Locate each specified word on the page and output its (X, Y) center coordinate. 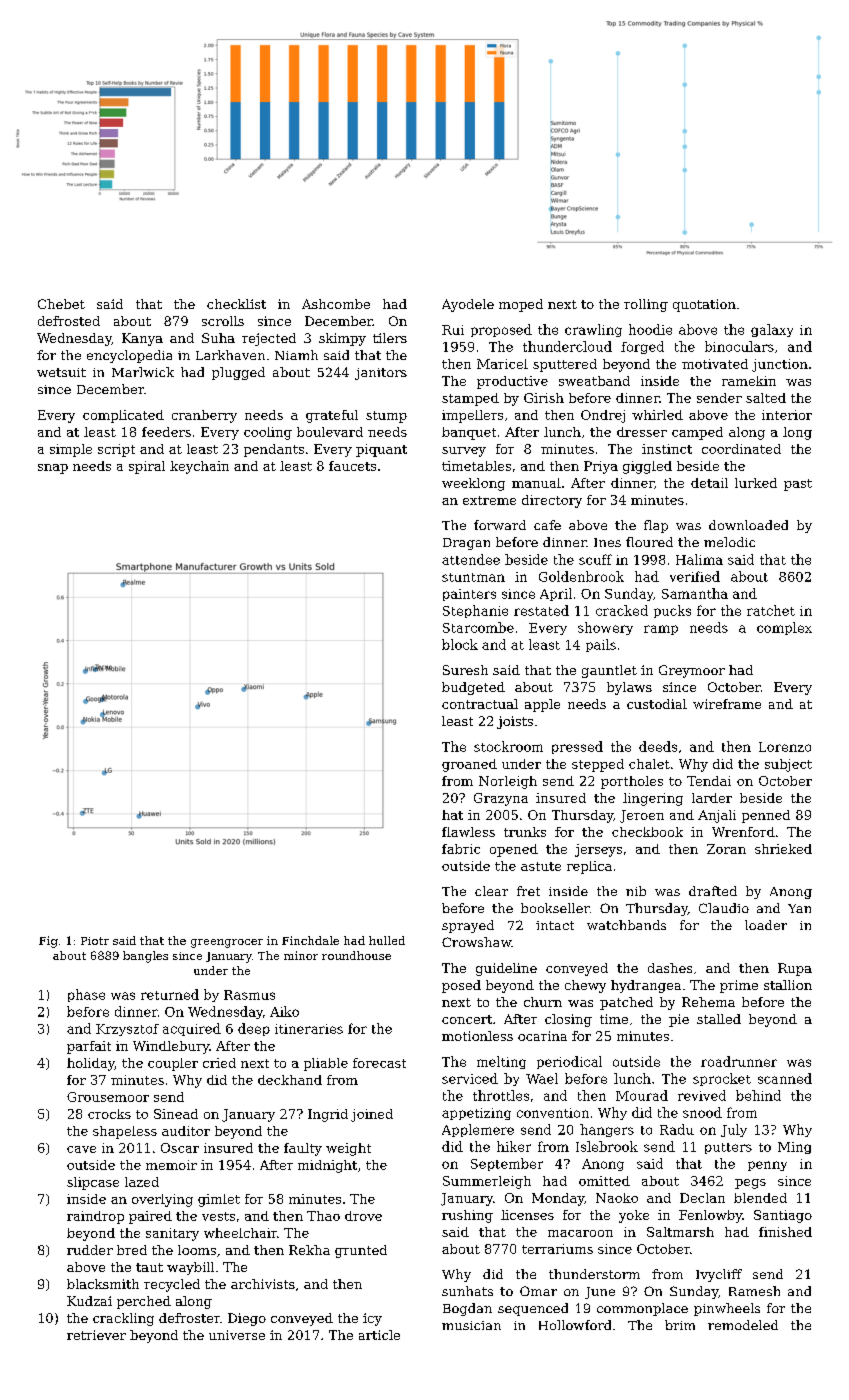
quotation (704, 305)
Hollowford (575, 1325)
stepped (598, 765)
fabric (461, 849)
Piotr (95, 941)
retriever (96, 1335)
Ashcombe (336, 304)
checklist (236, 304)
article (379, 1335)
